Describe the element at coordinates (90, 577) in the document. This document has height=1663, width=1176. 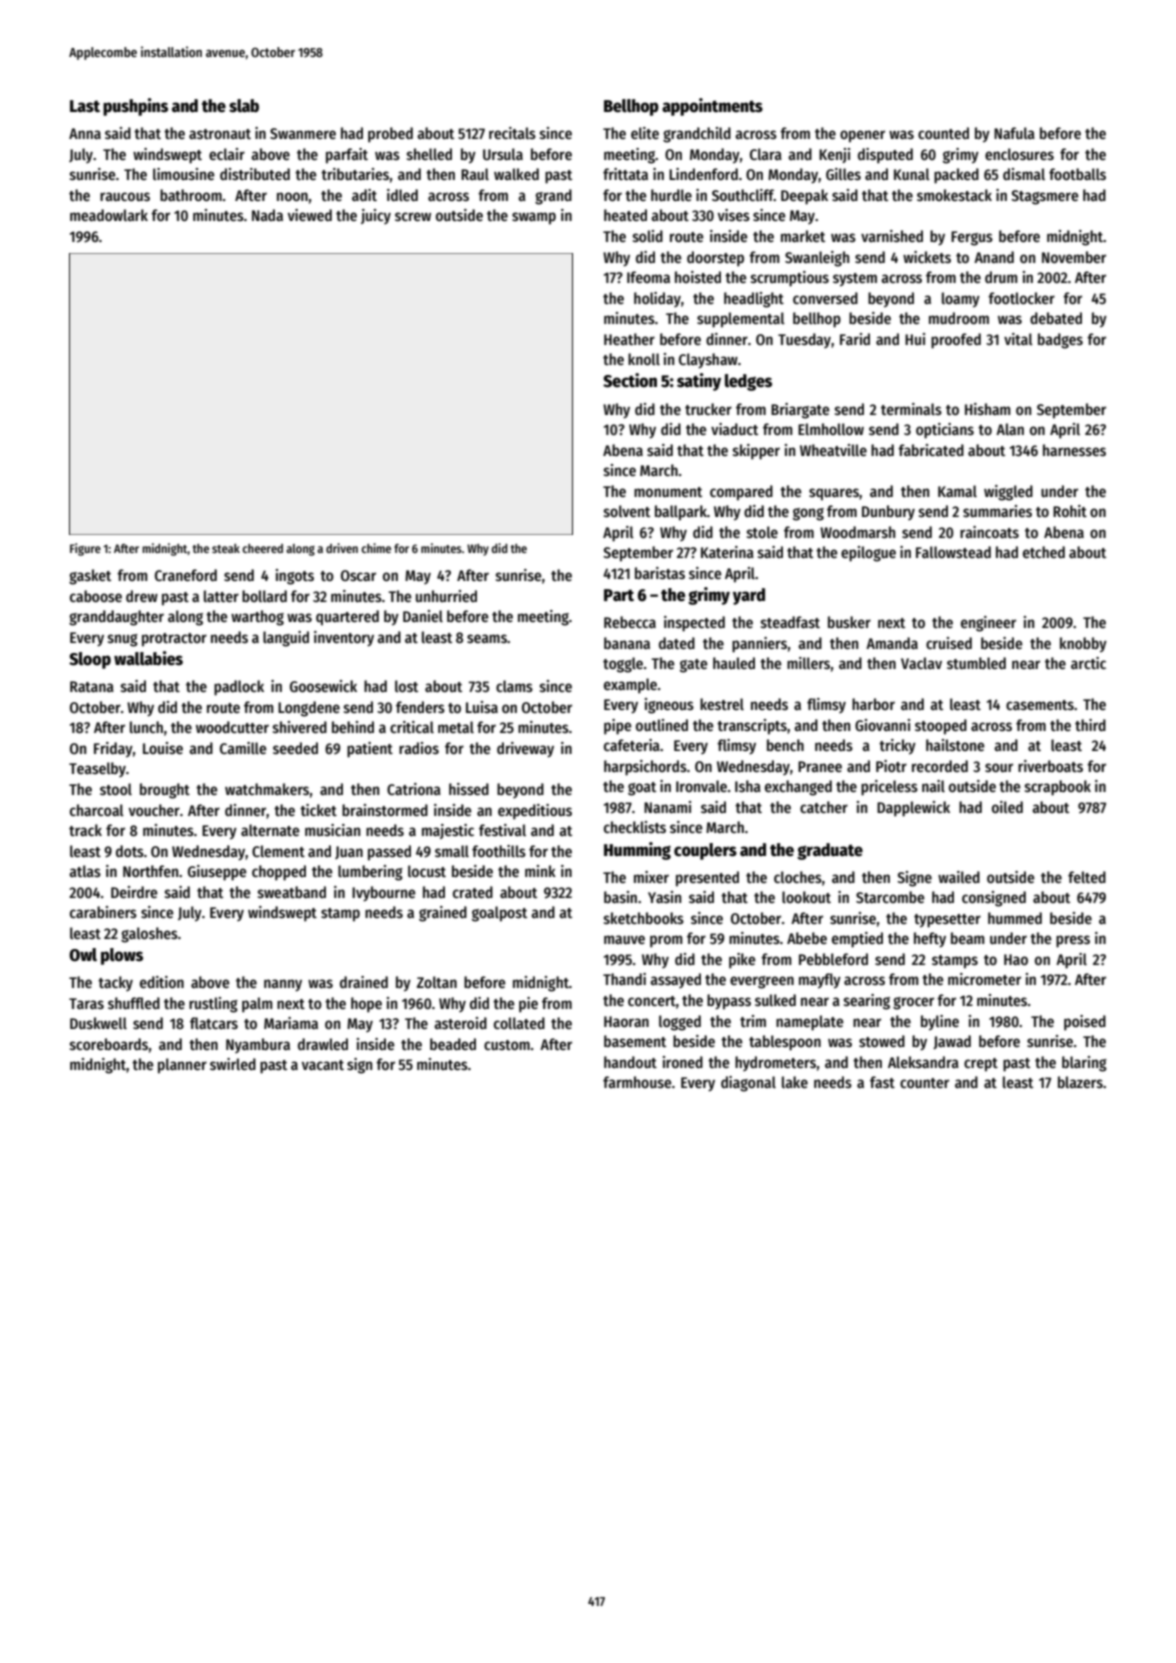
I see `gasket` at that location.
